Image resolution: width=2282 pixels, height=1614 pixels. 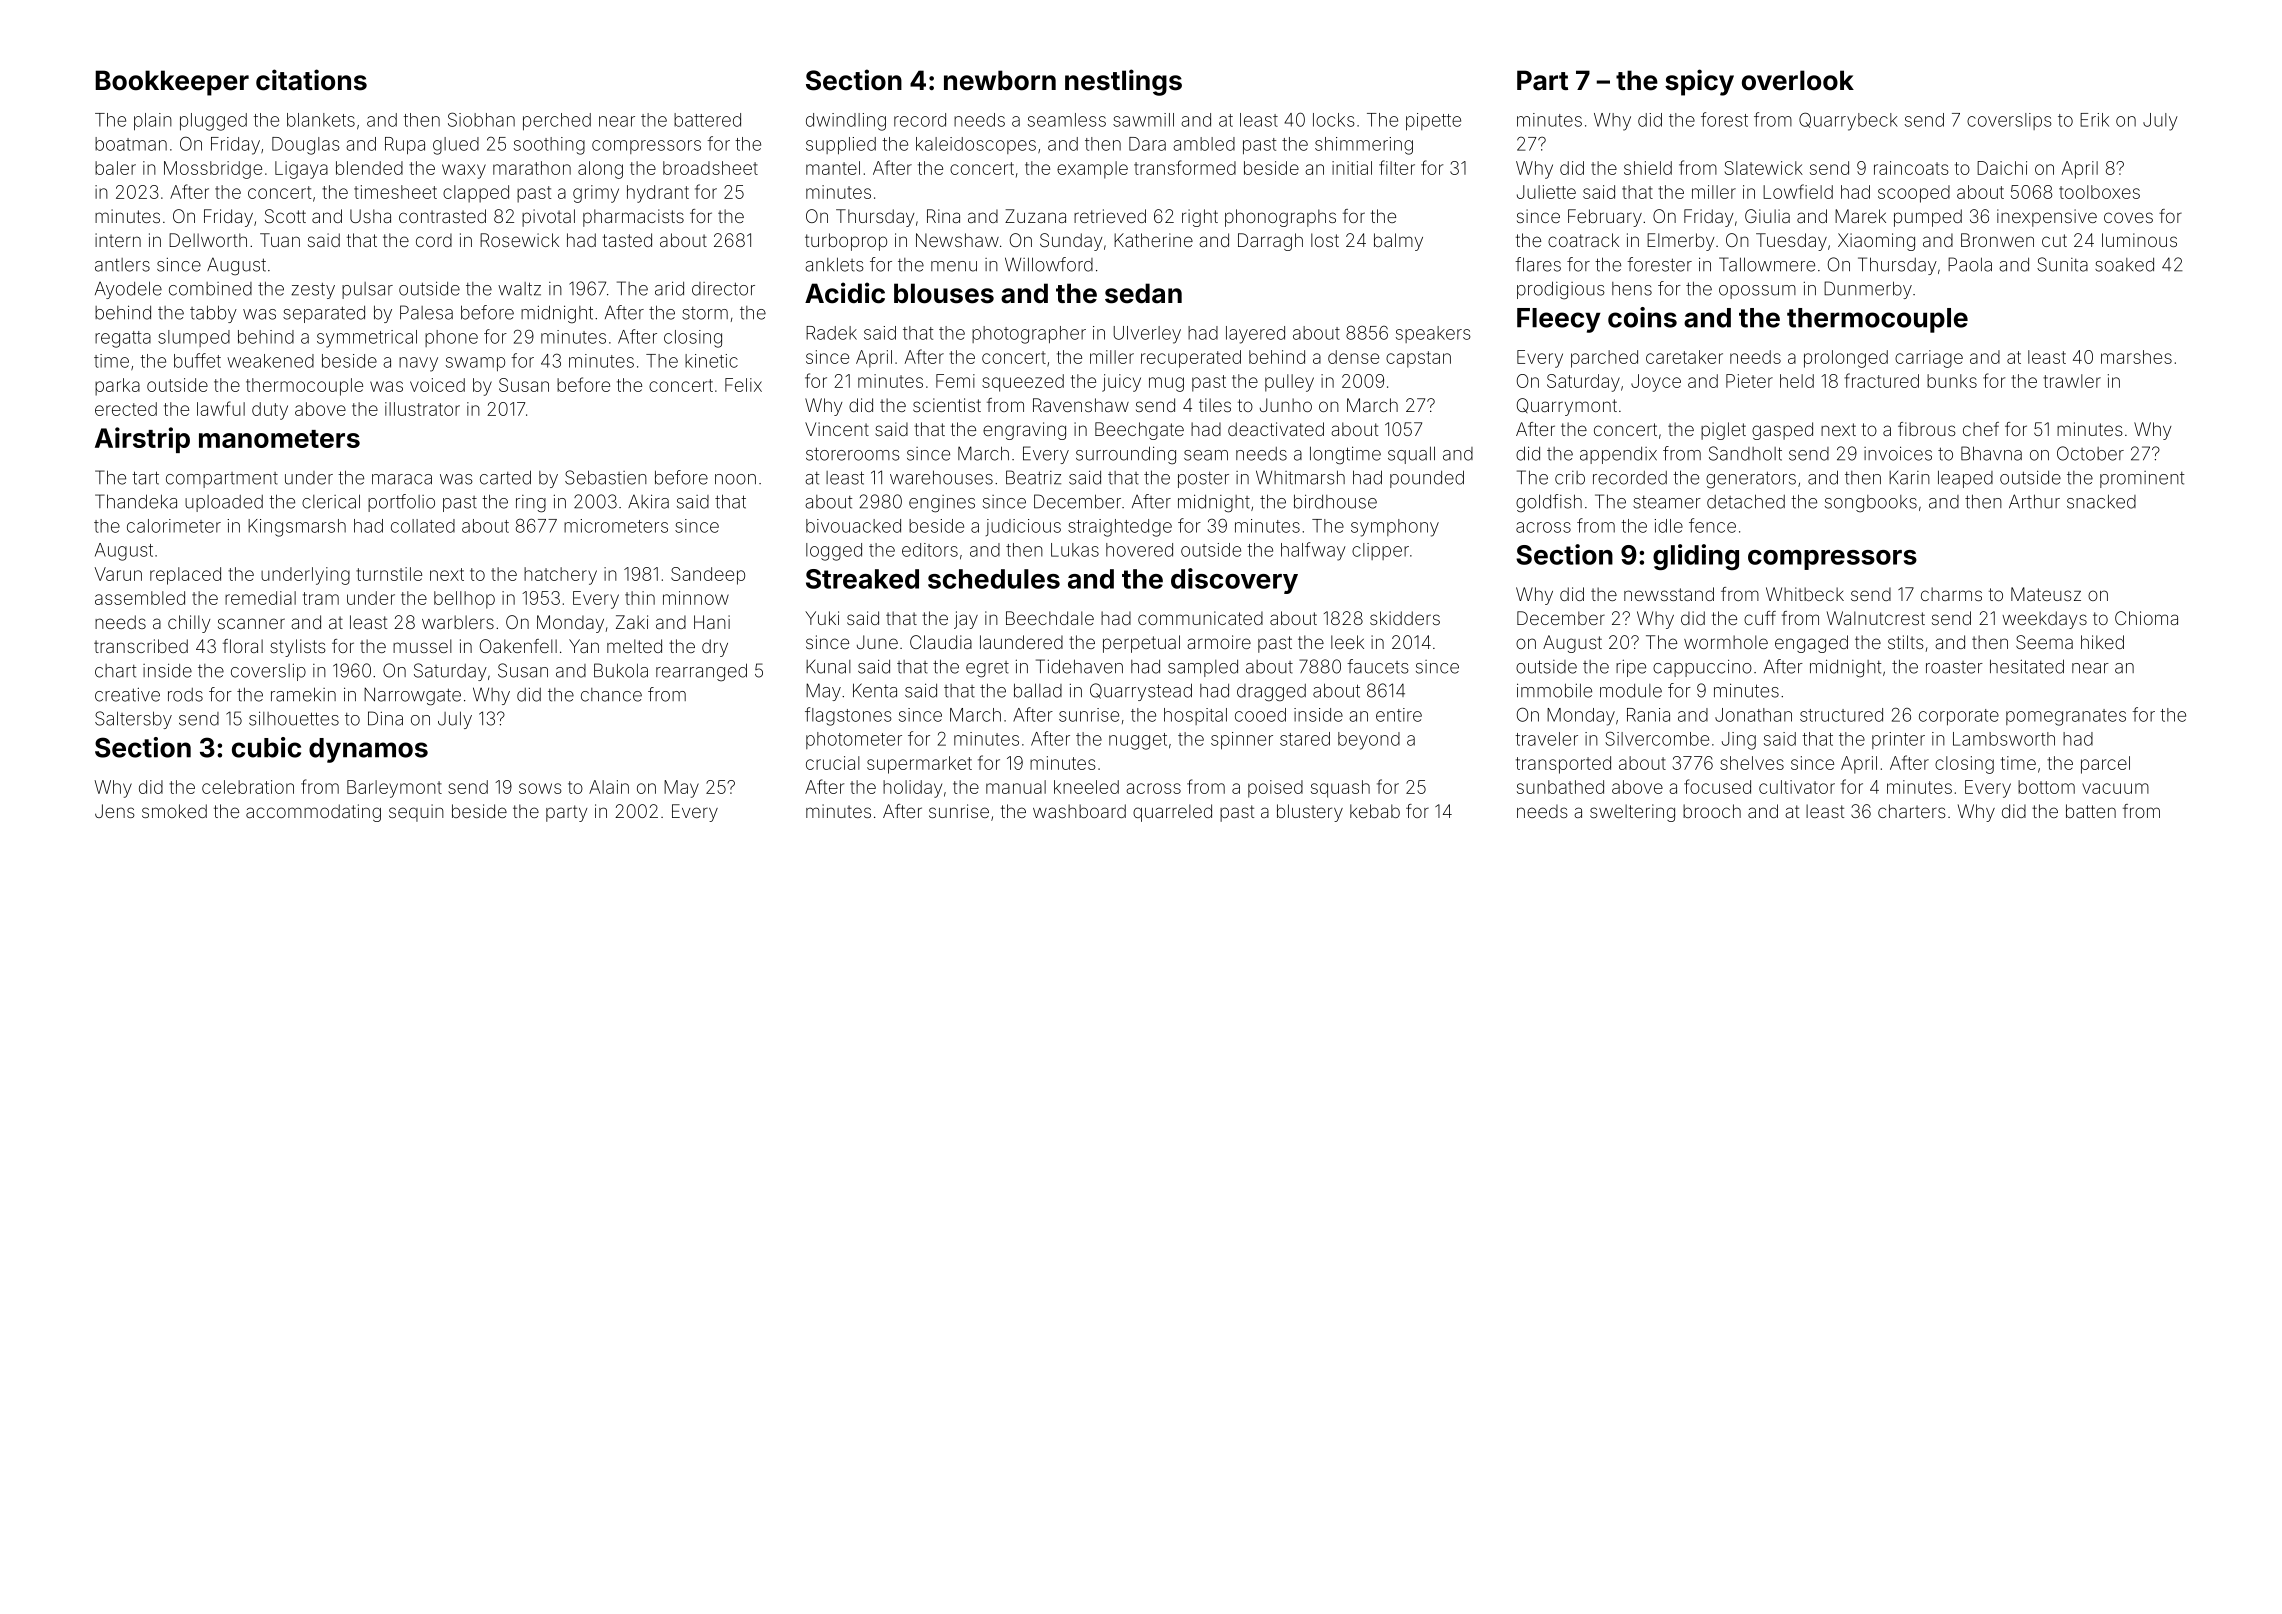 What do you see at coordinates (834, 552) in the screenshot?
I see `logged` at bounding box center [834, 552].
